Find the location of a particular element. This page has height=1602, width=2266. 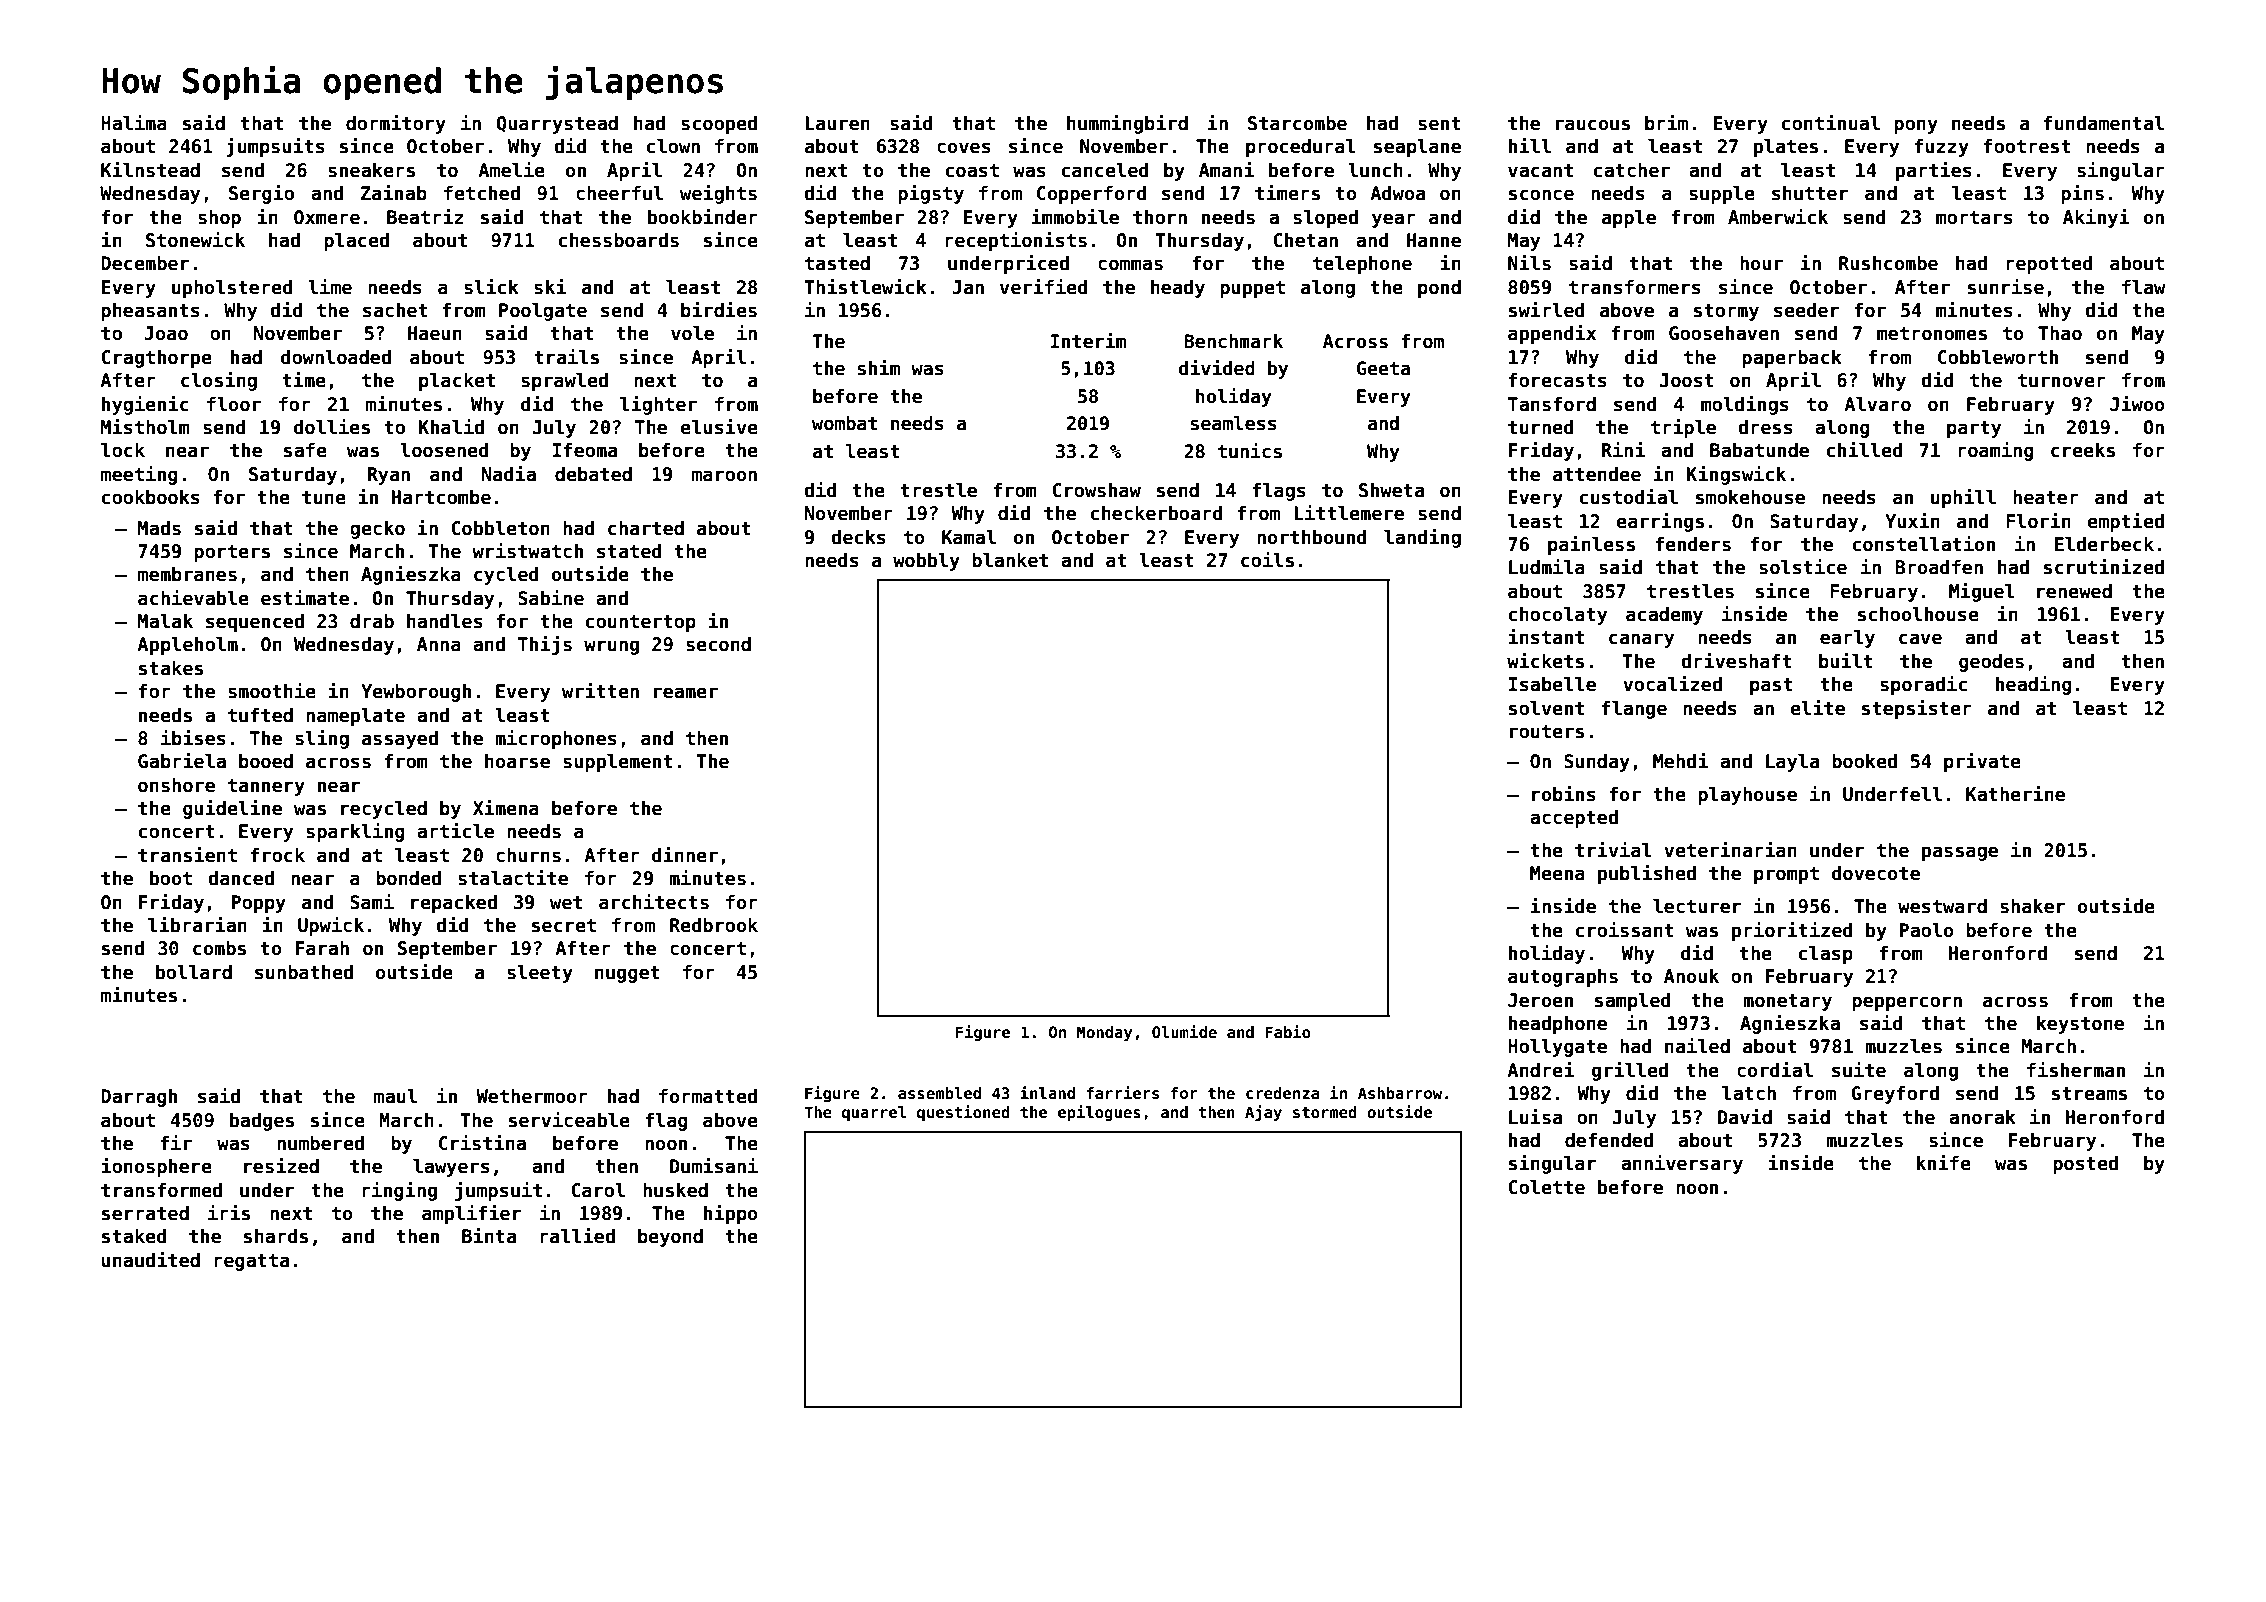

Cragthorpe is located at coordinates (156, 359).
